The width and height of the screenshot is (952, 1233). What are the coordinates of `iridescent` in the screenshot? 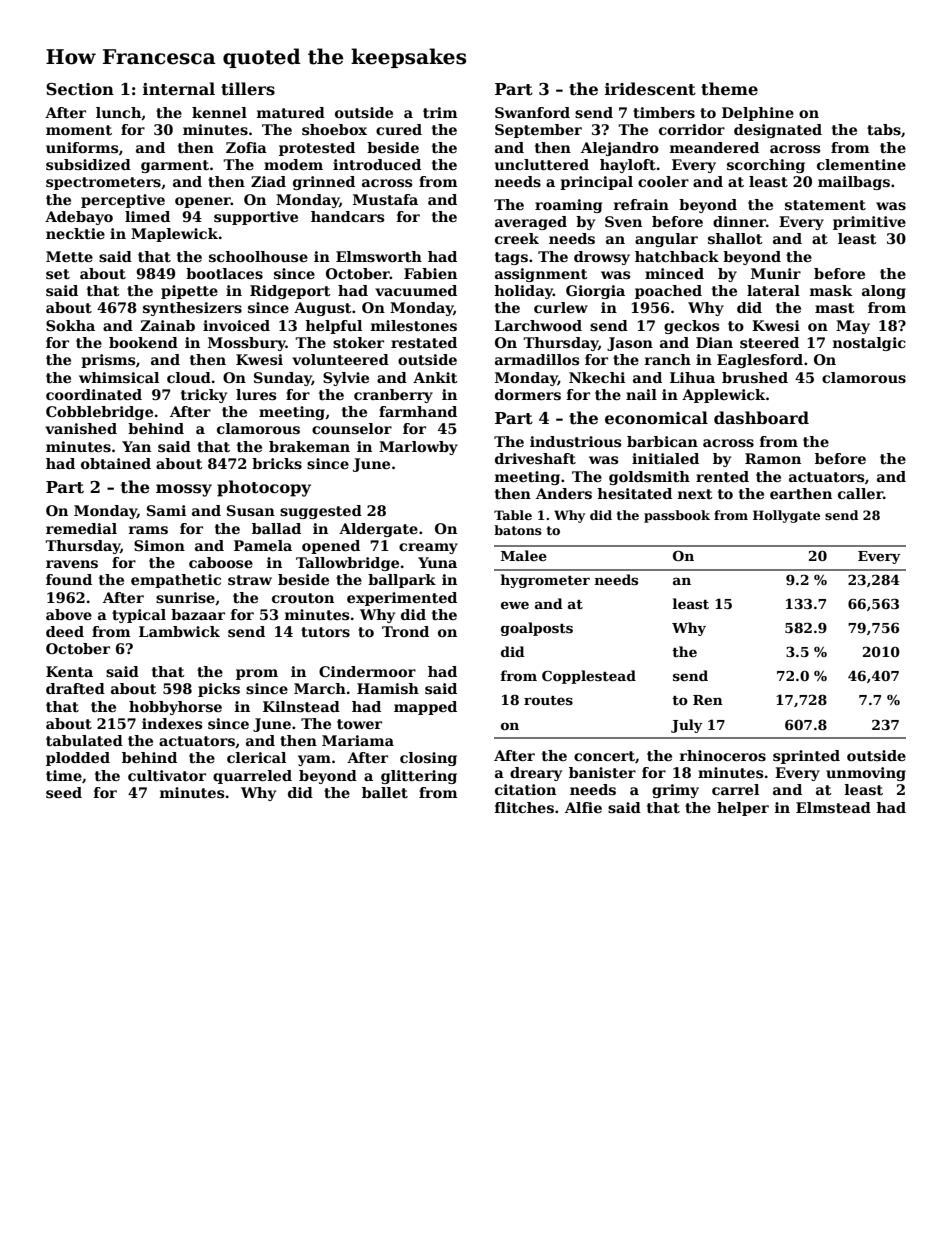 It's located at (650, 89).
